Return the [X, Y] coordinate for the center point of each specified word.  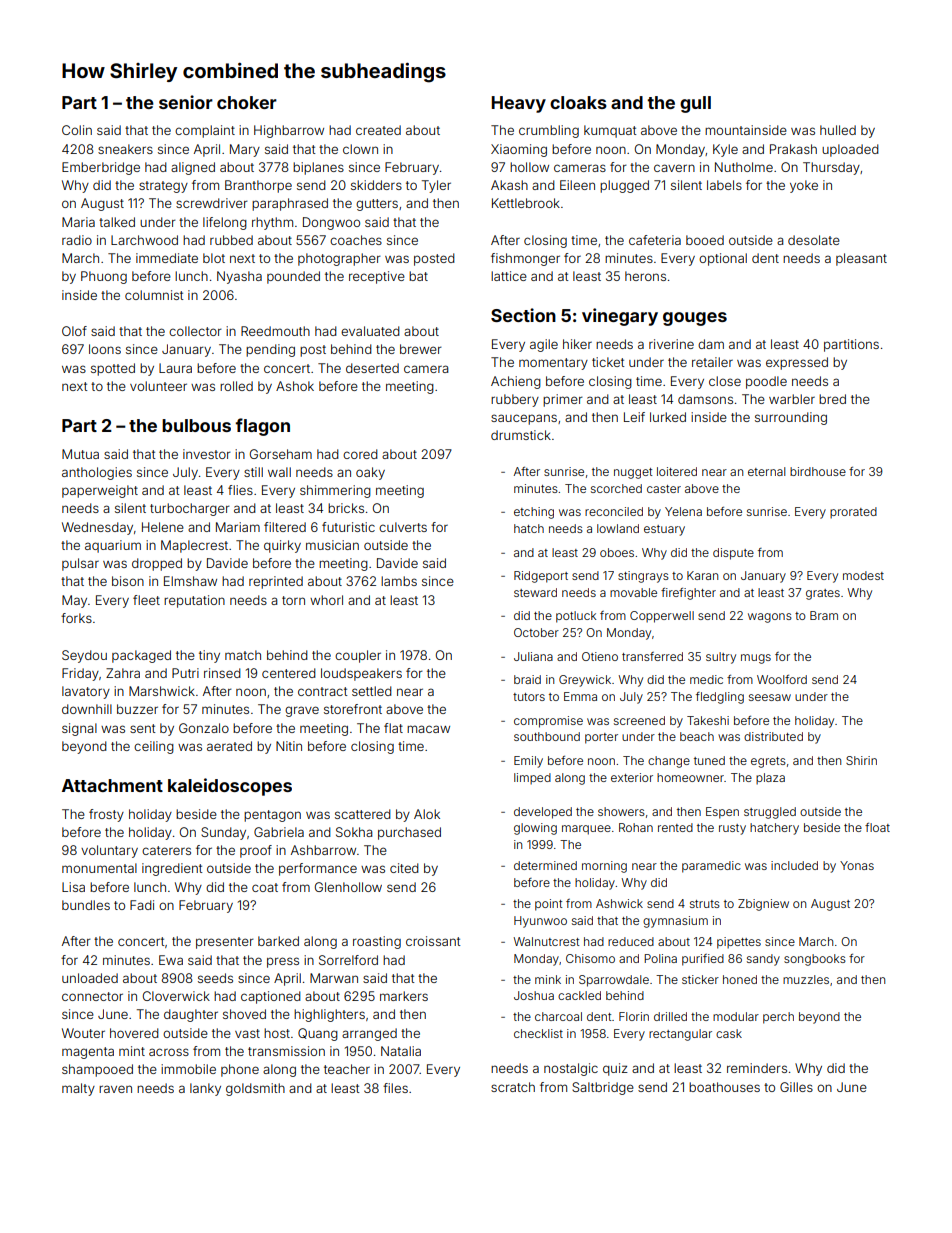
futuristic [348, 527]
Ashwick [619, 903]
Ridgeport [541, 577]
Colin [77, 130]
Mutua [80, 454]
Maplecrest [194, 546]
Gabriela [279, 832]
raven [115, 1089]
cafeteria [655, 240]
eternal [766, 471]
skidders [376, 185]
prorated [853, 513]
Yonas [857, 865]
